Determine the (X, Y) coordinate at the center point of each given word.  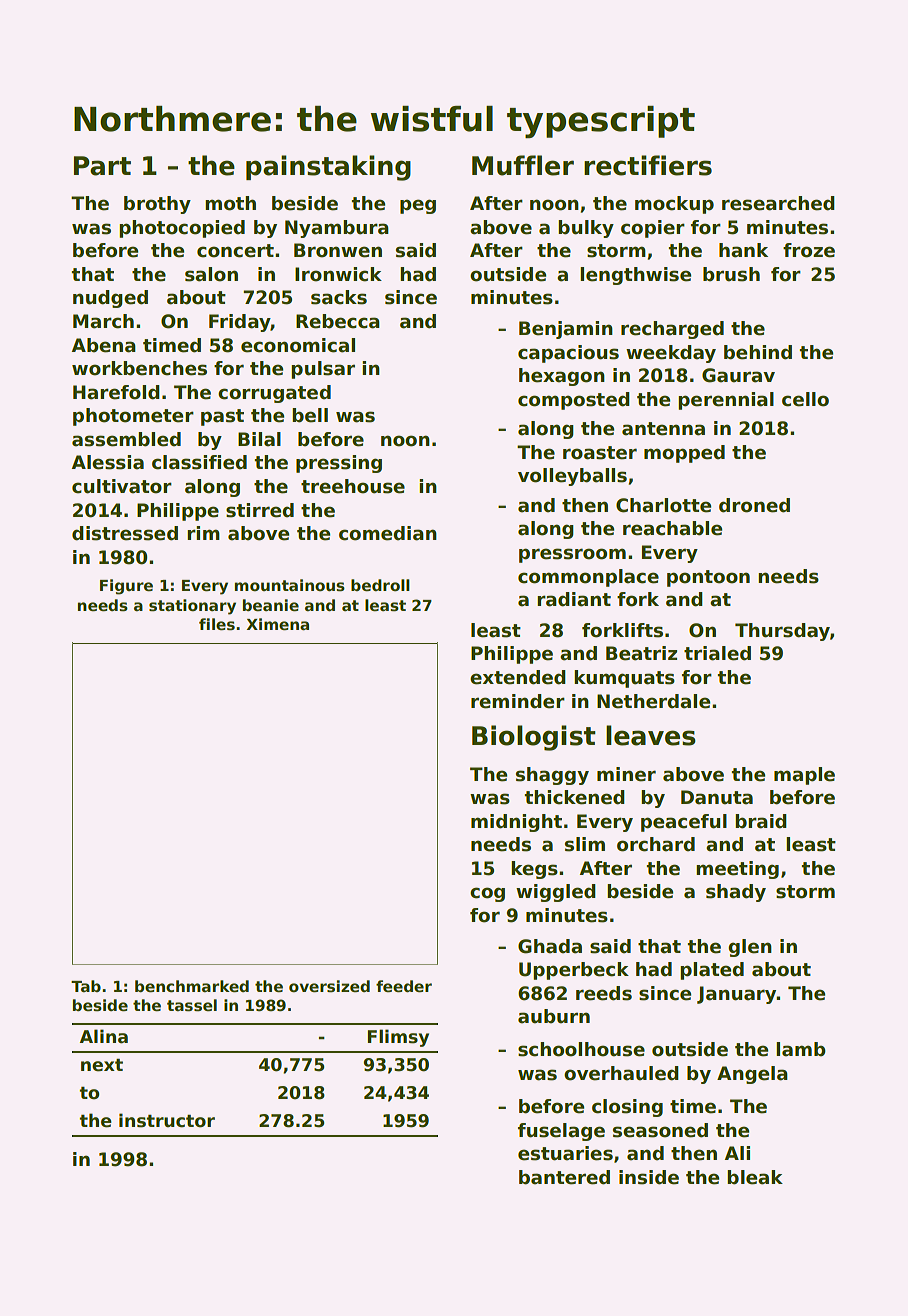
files (217, 624)
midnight (516, 823)
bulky (586, 229)
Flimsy (398, 1038)
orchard (656, 844)
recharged (672, 330)
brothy (157, 205)
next (102, 1065)
